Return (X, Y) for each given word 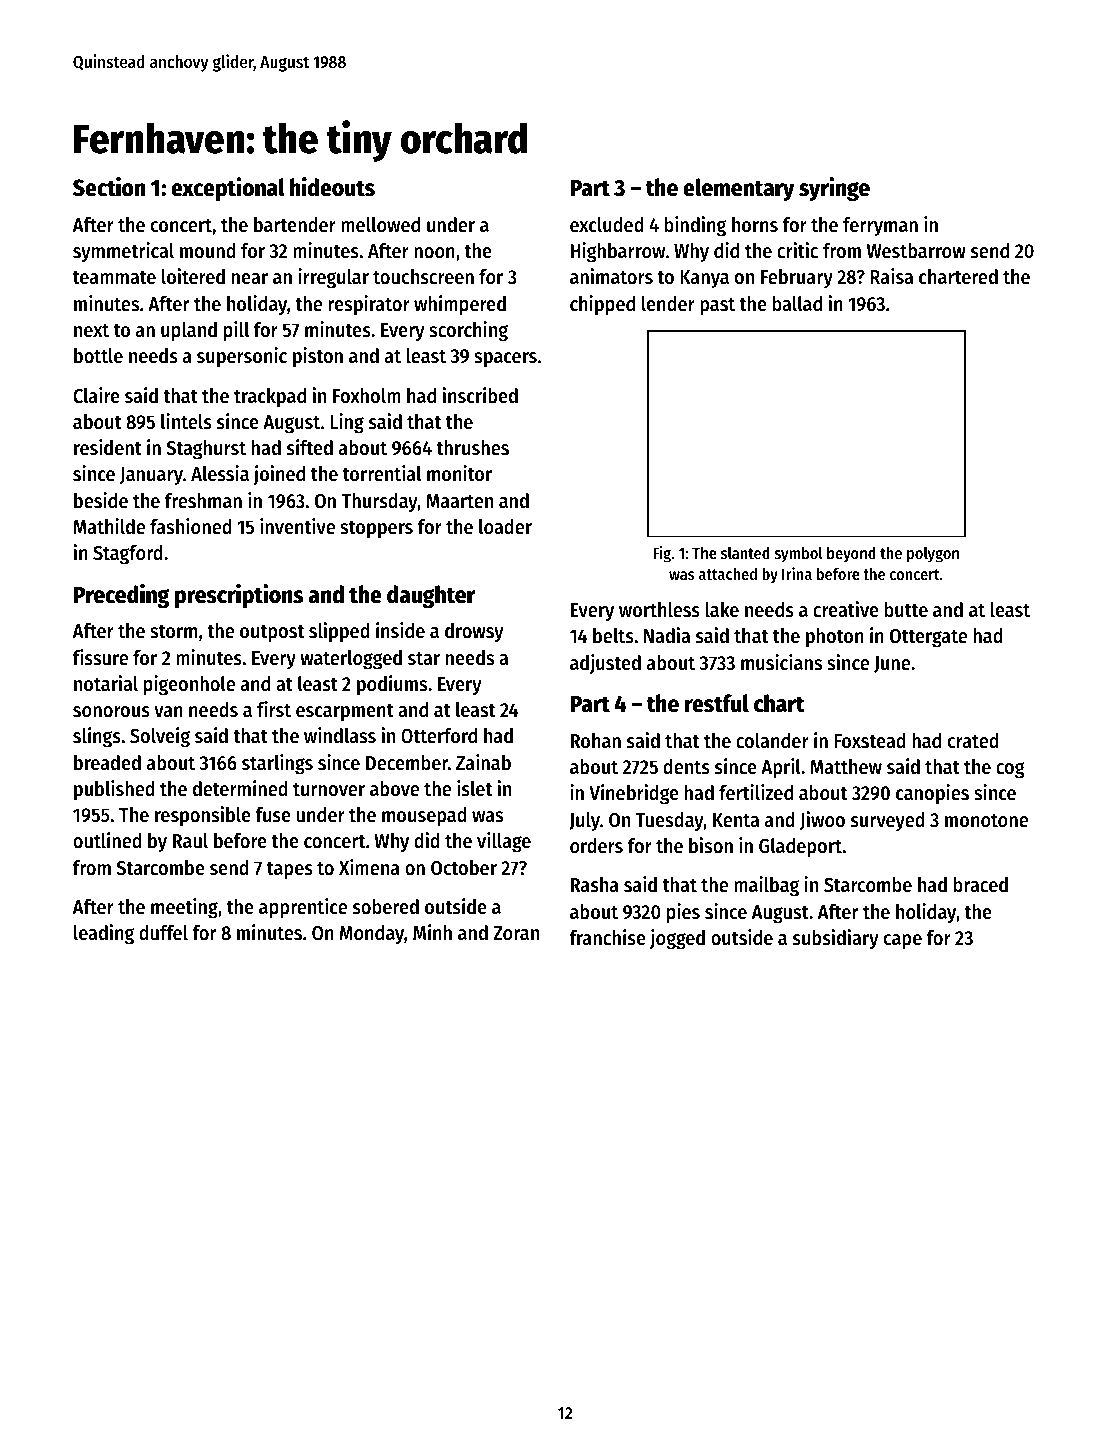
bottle (98, 356)
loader (505, 527)
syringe (834, 189)
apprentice (303, 908)
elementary (738, 189)
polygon (933, 555)
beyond (851, 555)
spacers (505, 360)
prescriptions (239, 596)
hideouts (332, 187)
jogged (677, 939)
